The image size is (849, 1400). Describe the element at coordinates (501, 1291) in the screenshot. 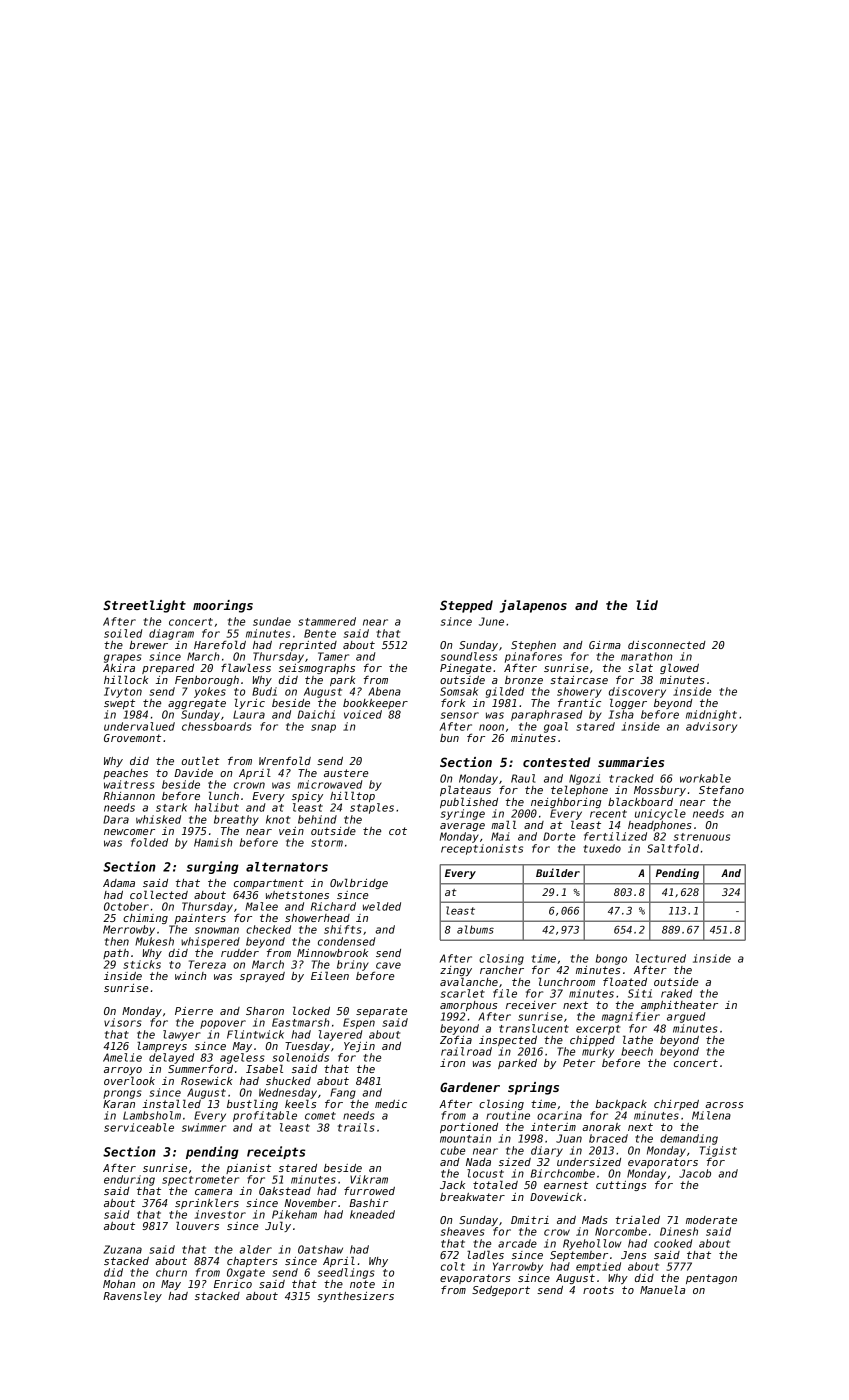

I see `Sedgeport` at that location.
